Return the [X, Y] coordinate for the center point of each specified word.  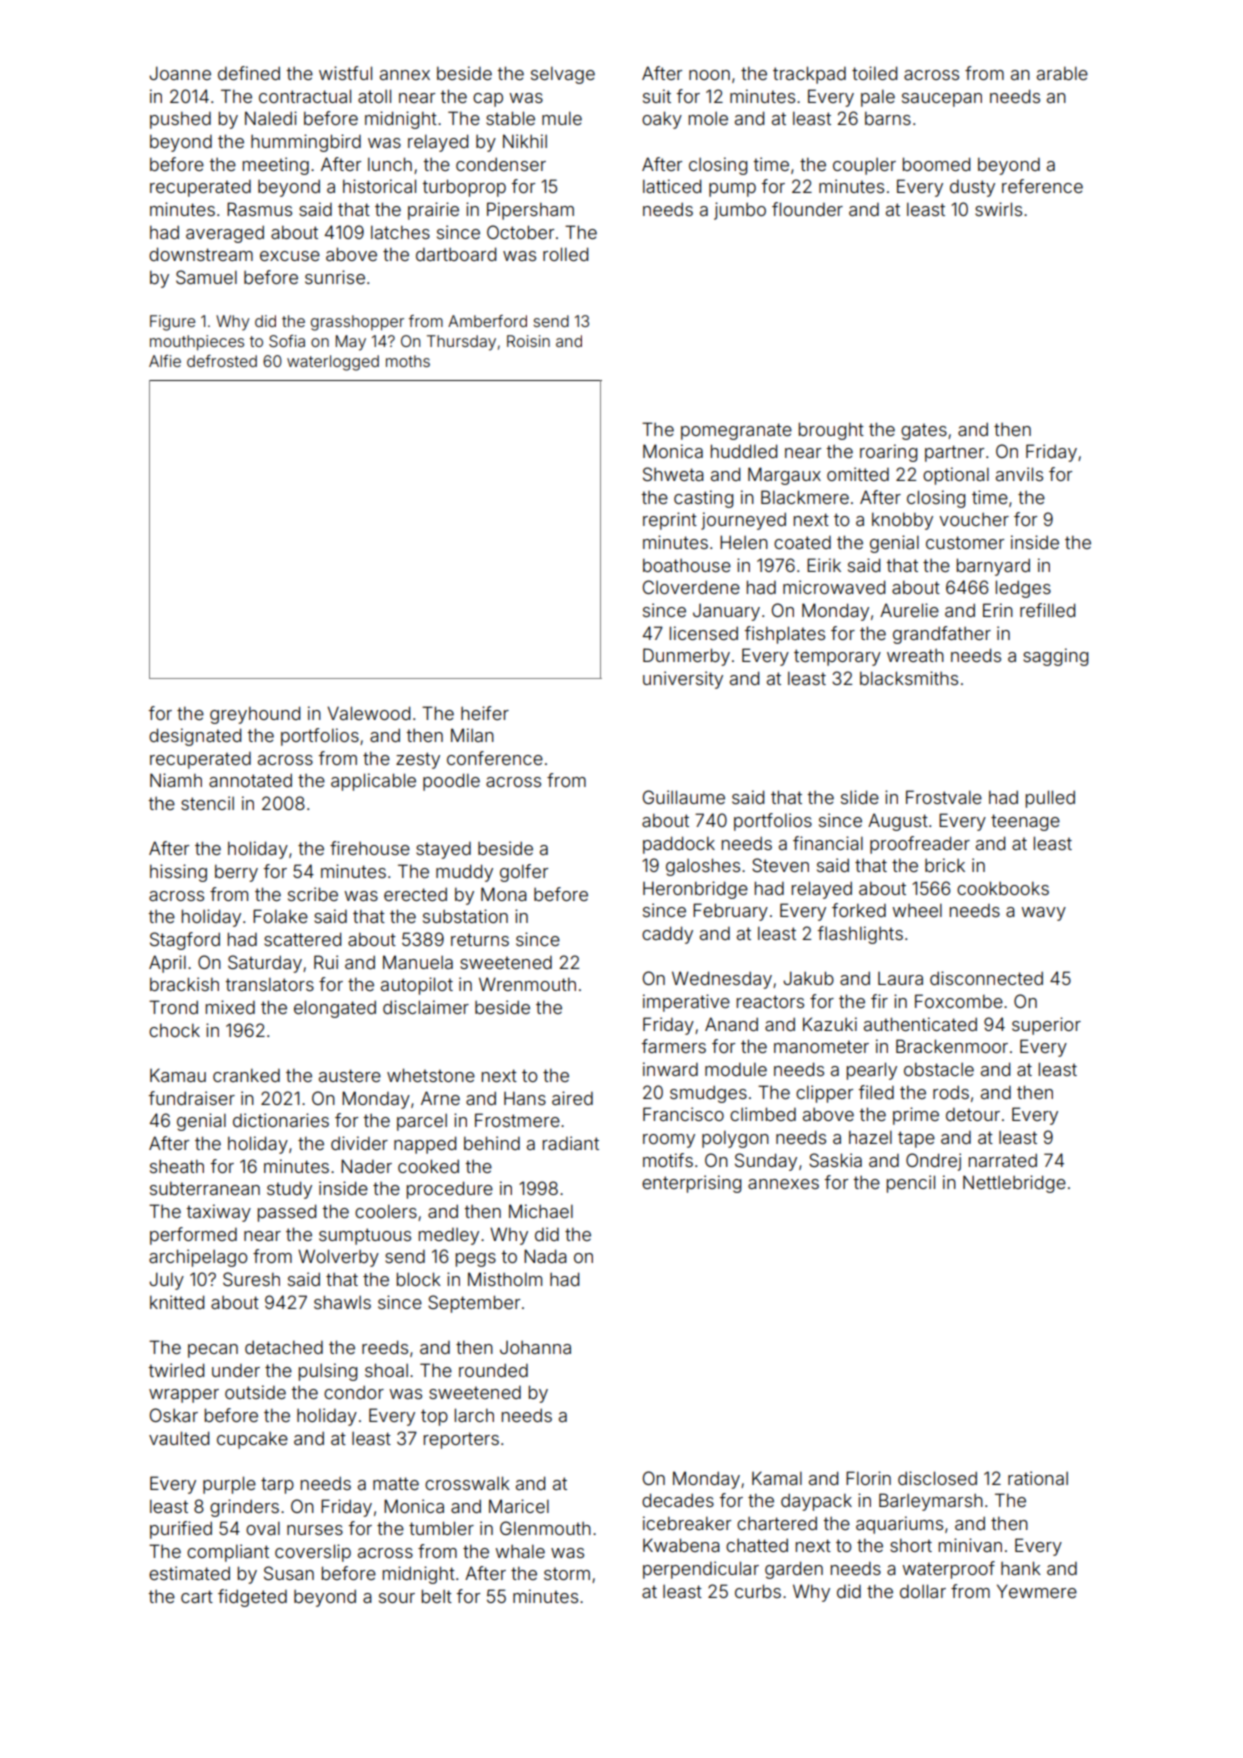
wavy [1043, 914]
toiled [874, 73]
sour [397, 1598]
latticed [672, 186]
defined [249, 73]
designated [195, 737]
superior [1046, 1026]
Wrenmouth [527, 984]
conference [495, 758]
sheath [177, 1166]
